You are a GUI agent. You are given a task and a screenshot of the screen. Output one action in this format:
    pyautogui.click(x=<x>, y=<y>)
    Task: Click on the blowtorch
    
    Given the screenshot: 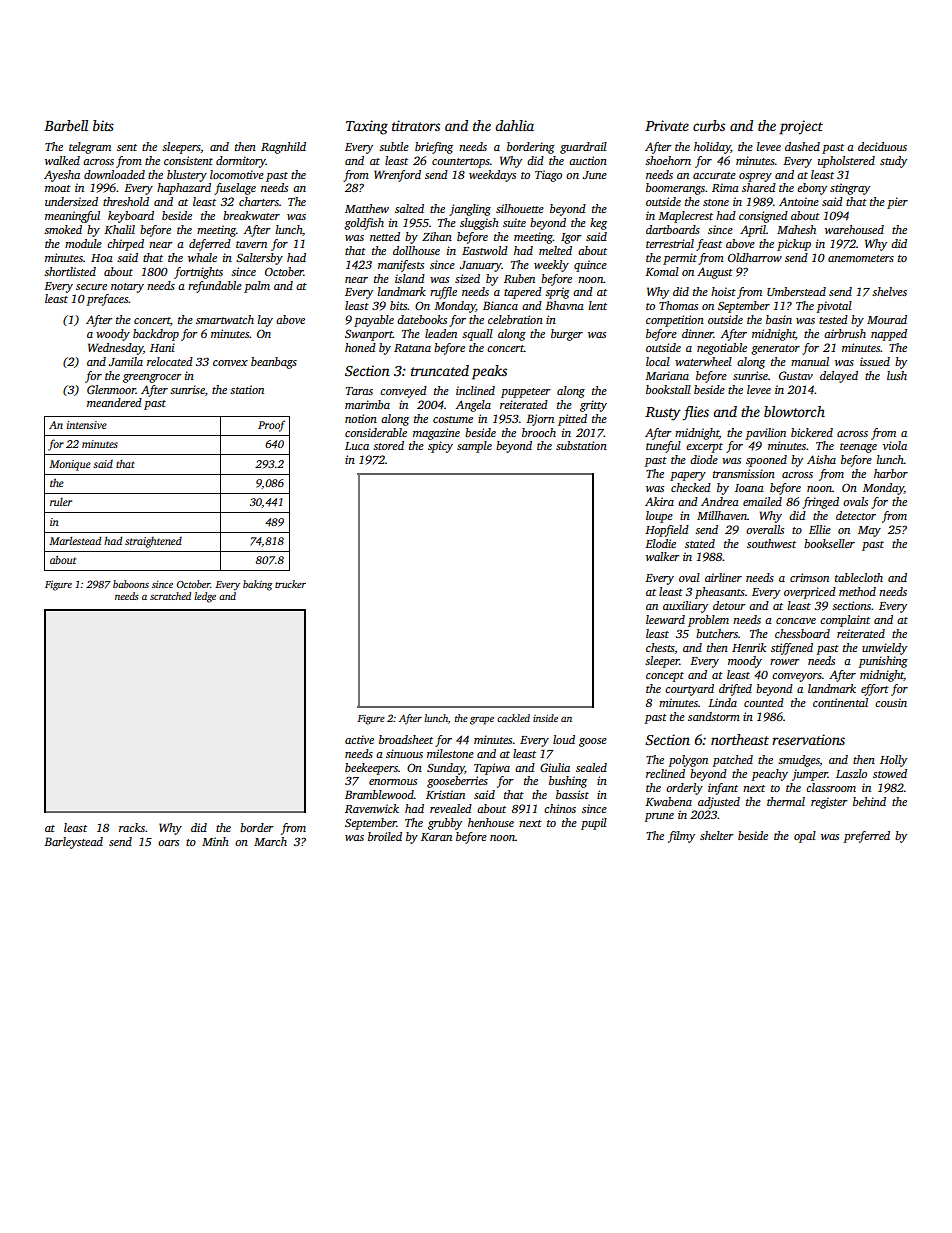 What is the action you would take?
    pyautogui.click(x=794, y=411)
